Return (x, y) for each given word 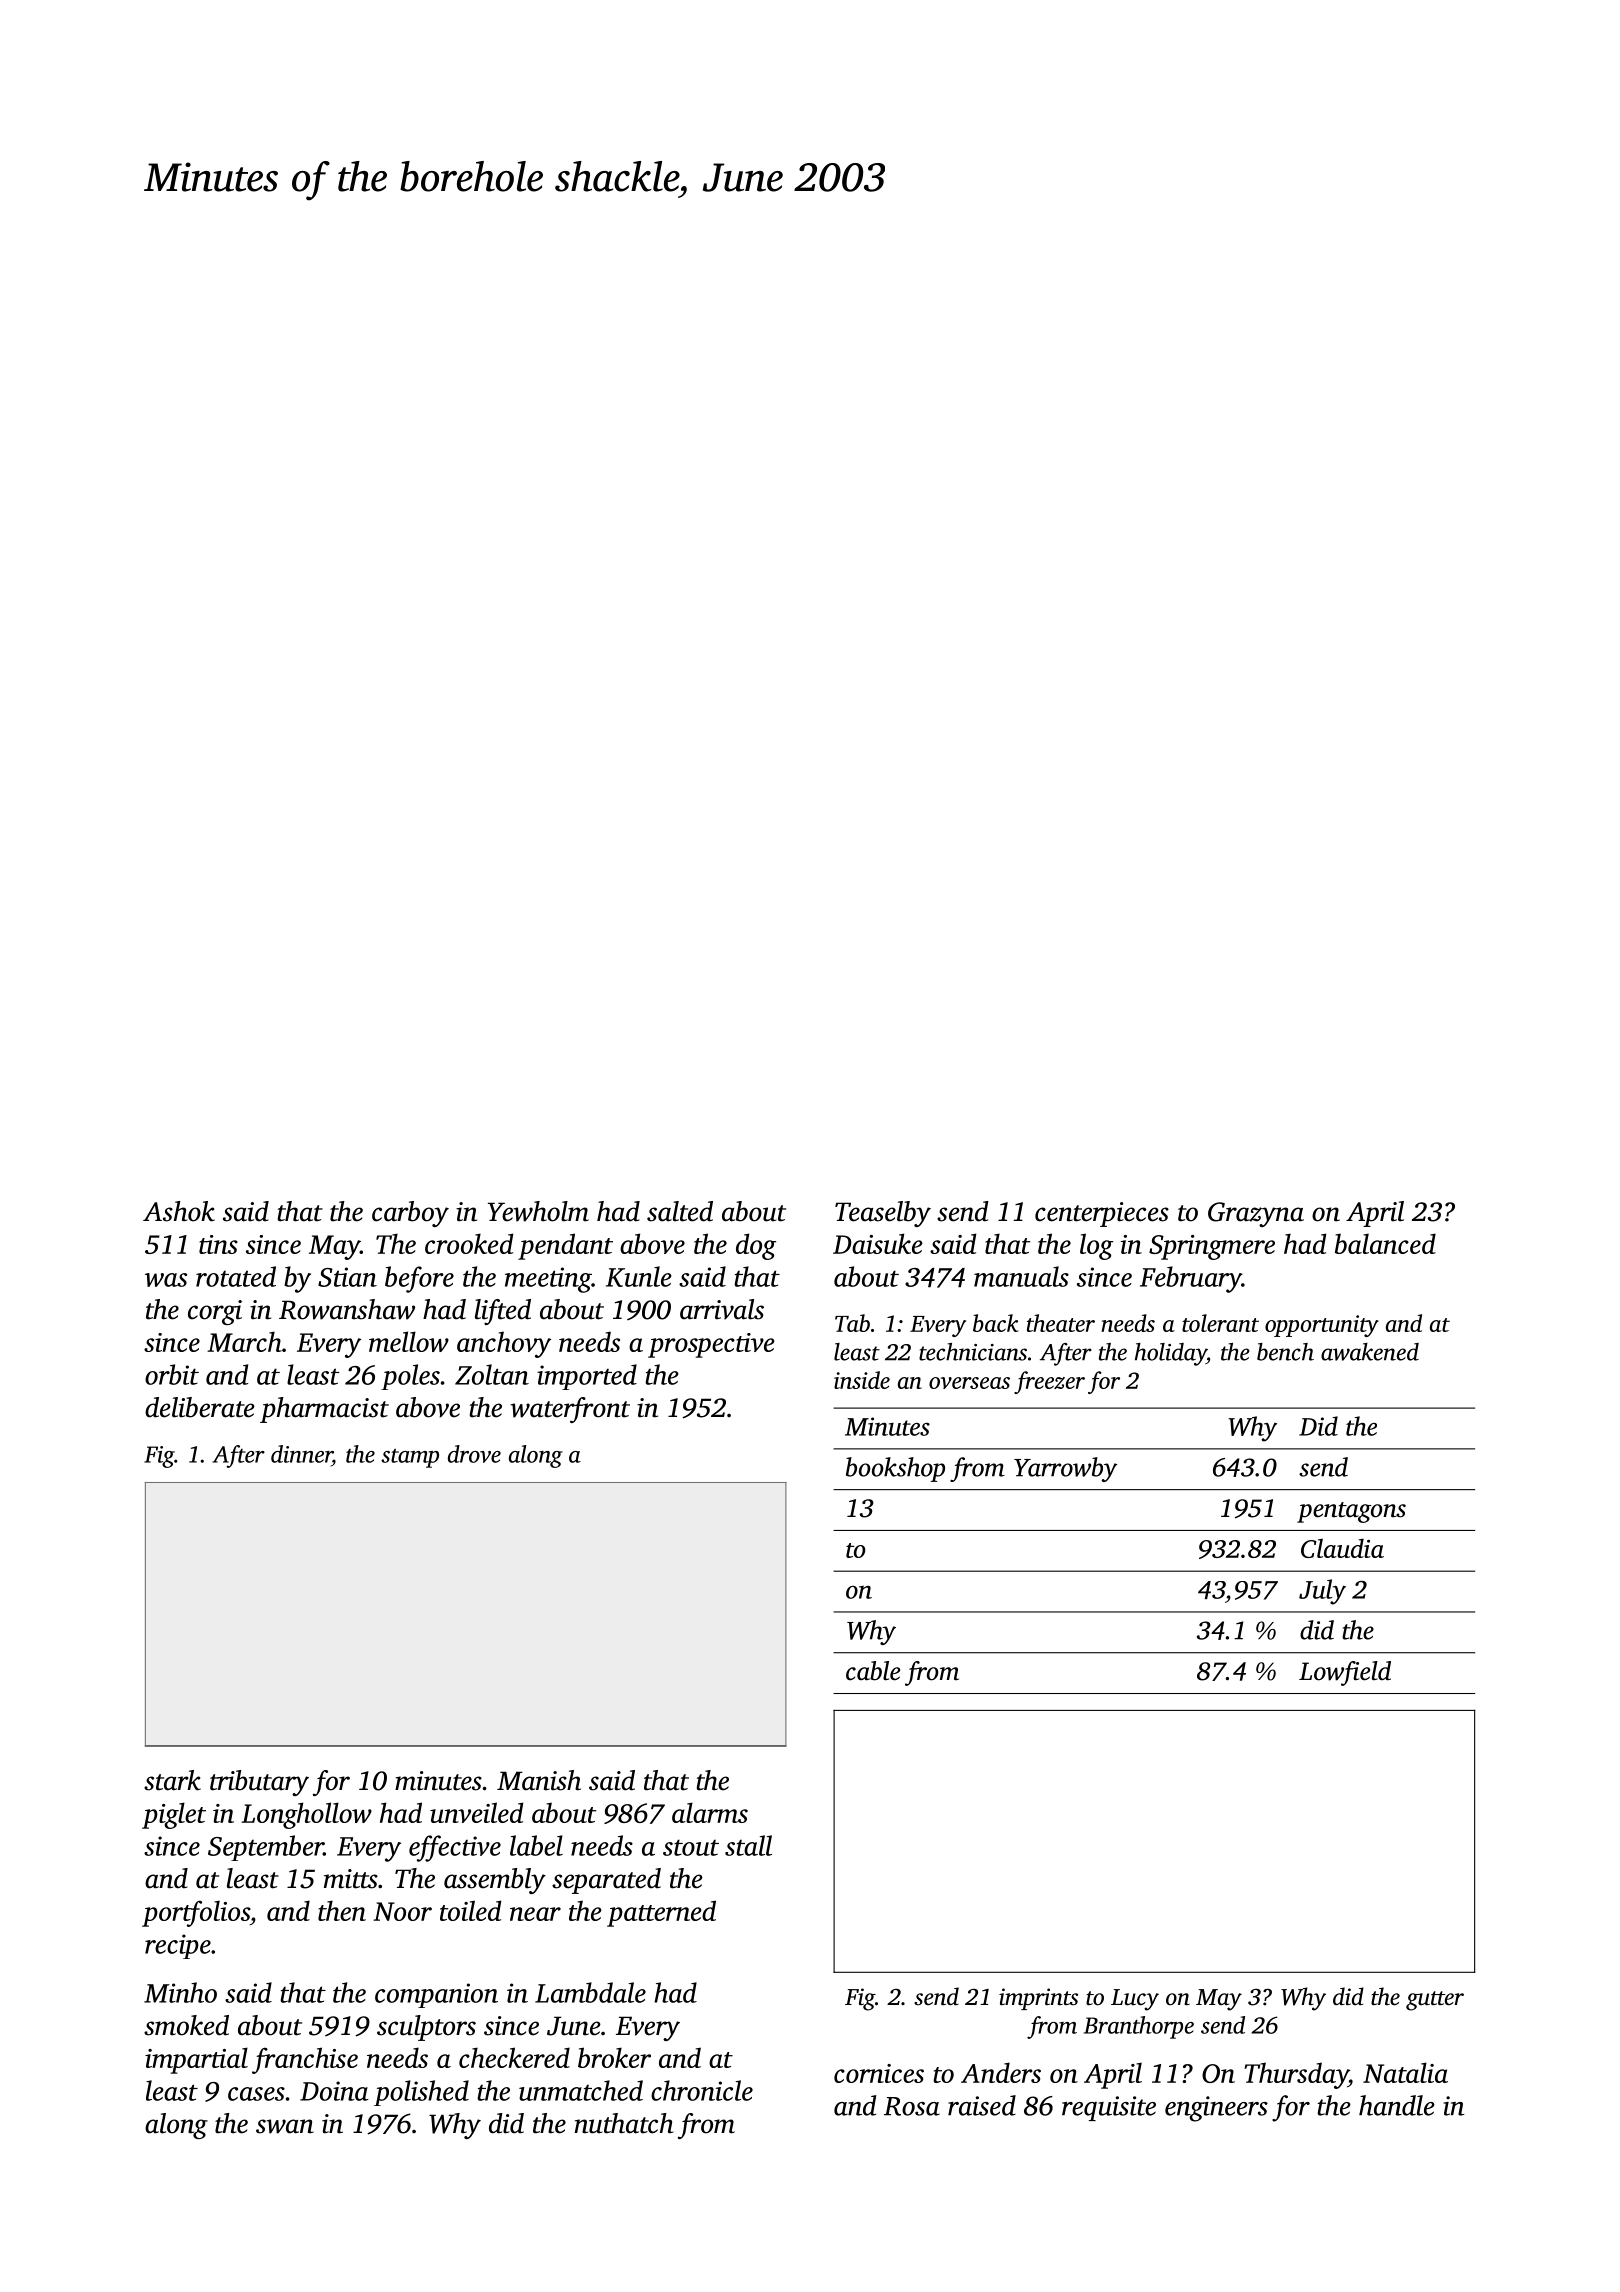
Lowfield (1345, 1673)
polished (421, 2093)
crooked (469, 1243)
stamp (410, 1458)
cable (873, 1671)
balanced (1385, 1243)
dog (756, 1246)
